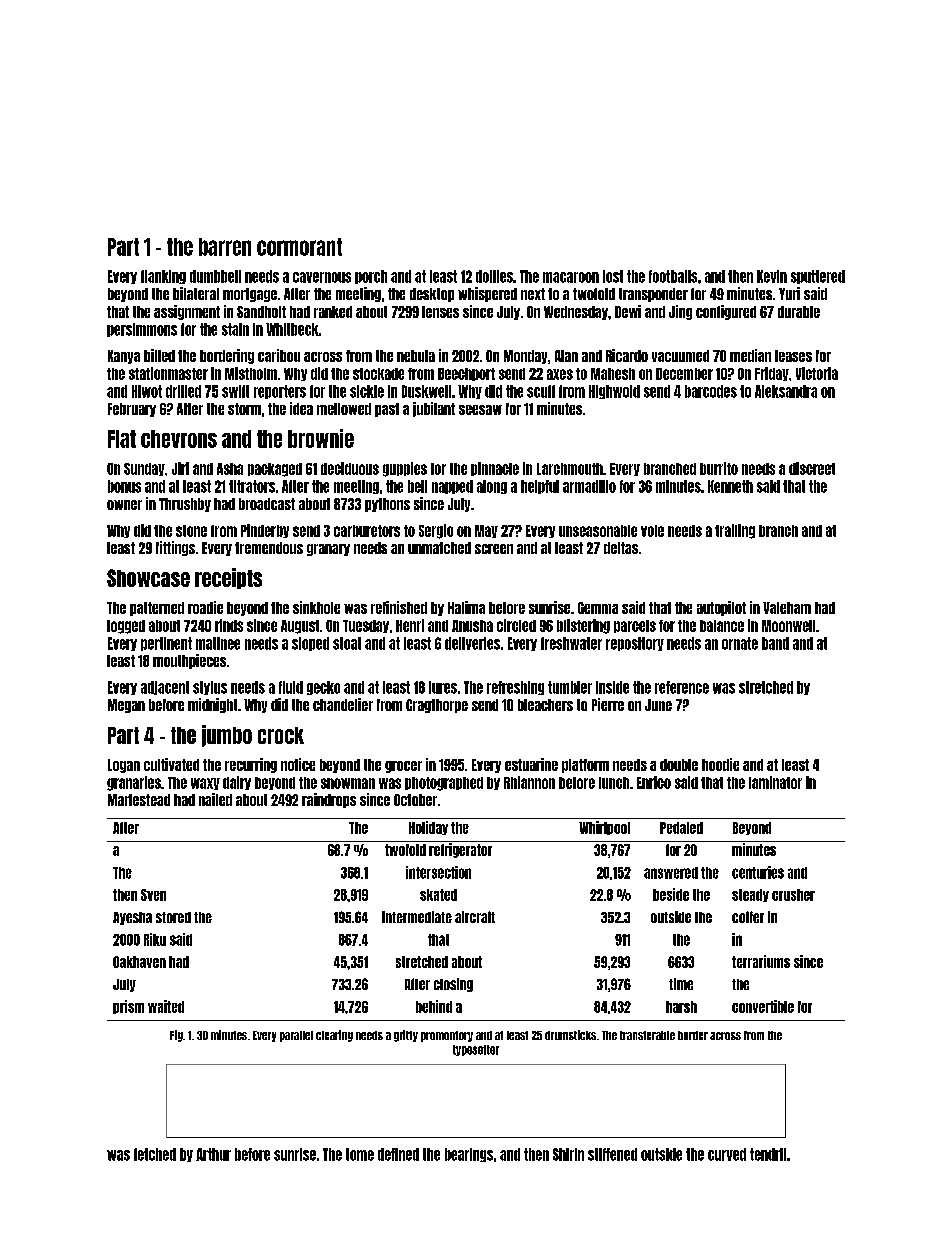 The height and width of the page is (1233, 952). I want to click on fetched, so click(155, 1154).
